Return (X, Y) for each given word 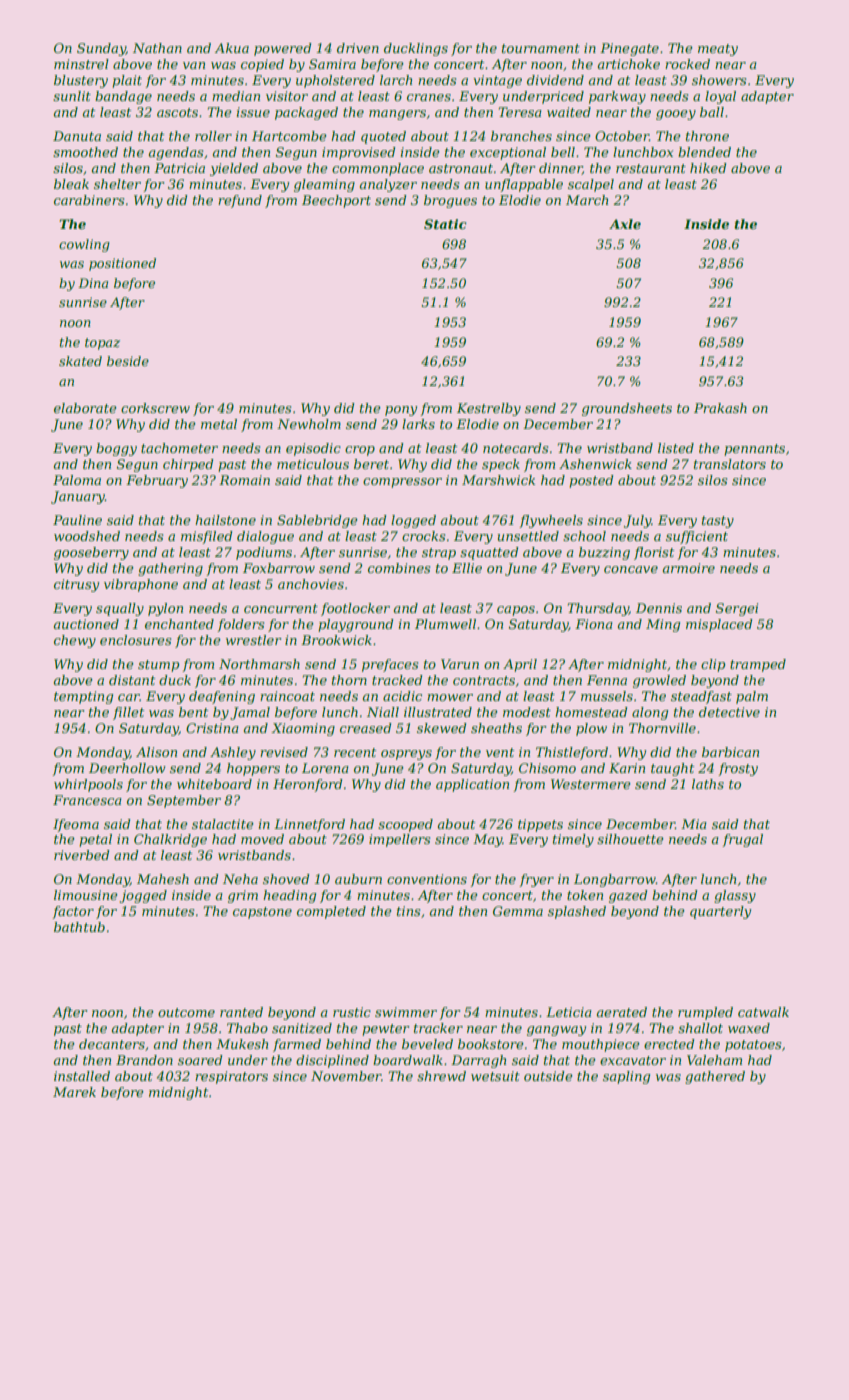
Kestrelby (489, 409)
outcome (186, 1012)
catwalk (763, 1012)
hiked (708, 168)
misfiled (207, 537)
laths (708, 784)
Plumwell (445, 624)
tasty (718, 522)
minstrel (81, 64)
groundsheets (627, 409)
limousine (86, 895)
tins (409, 911)
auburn (358, 879)
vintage (497, 81)
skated (80, 361)
